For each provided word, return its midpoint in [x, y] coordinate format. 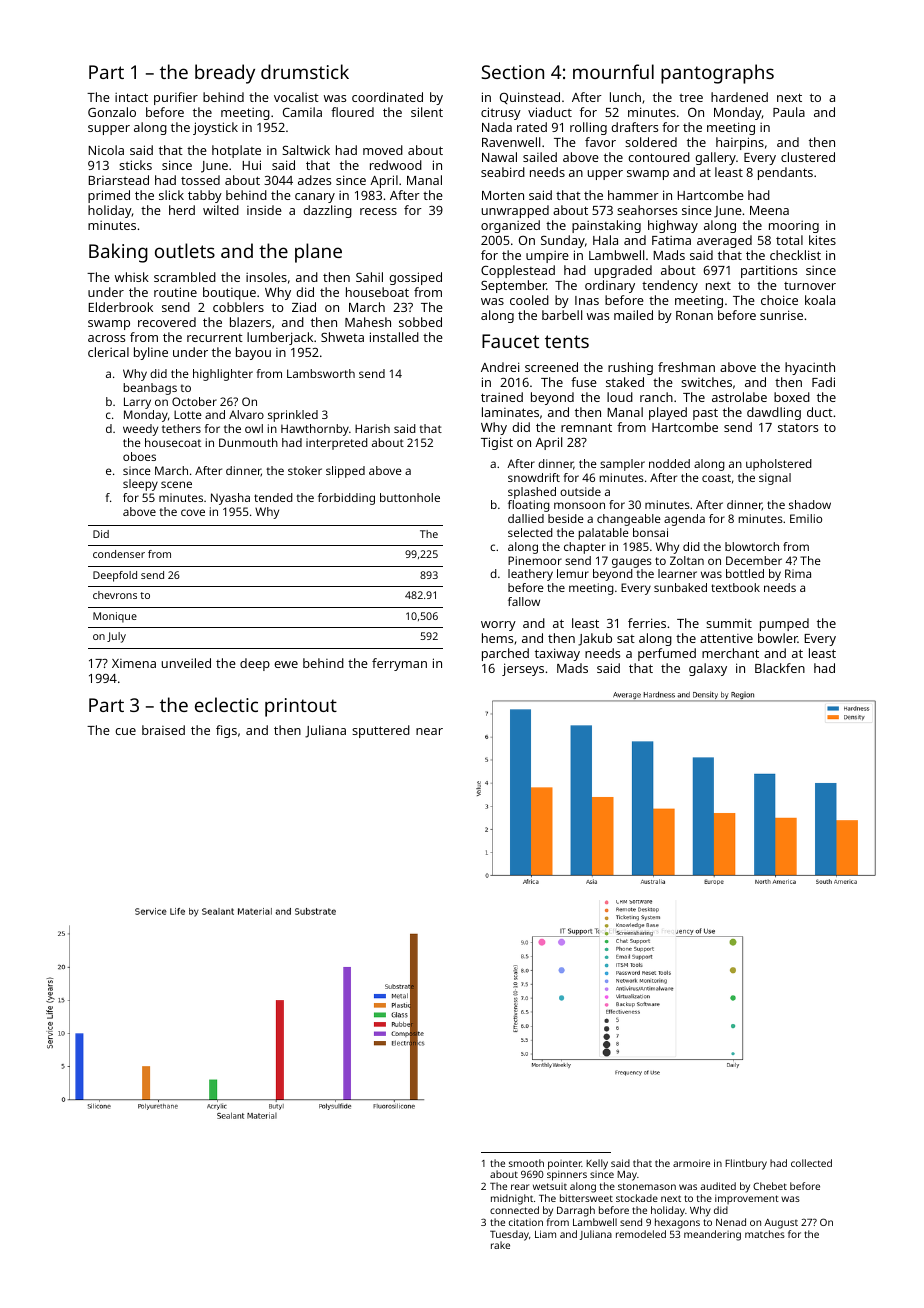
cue [125, 731]
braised [163, 730]
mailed [633, 315]
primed [109, 196]
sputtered [381, 731]
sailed [540, 157]
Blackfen [780, 668]
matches [765, 1234]
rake [500, 1245]
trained [502, 397]
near [429, 731]
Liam [545, 1234]
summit [729, 623]
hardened [739, 97]
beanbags [150, 389]
